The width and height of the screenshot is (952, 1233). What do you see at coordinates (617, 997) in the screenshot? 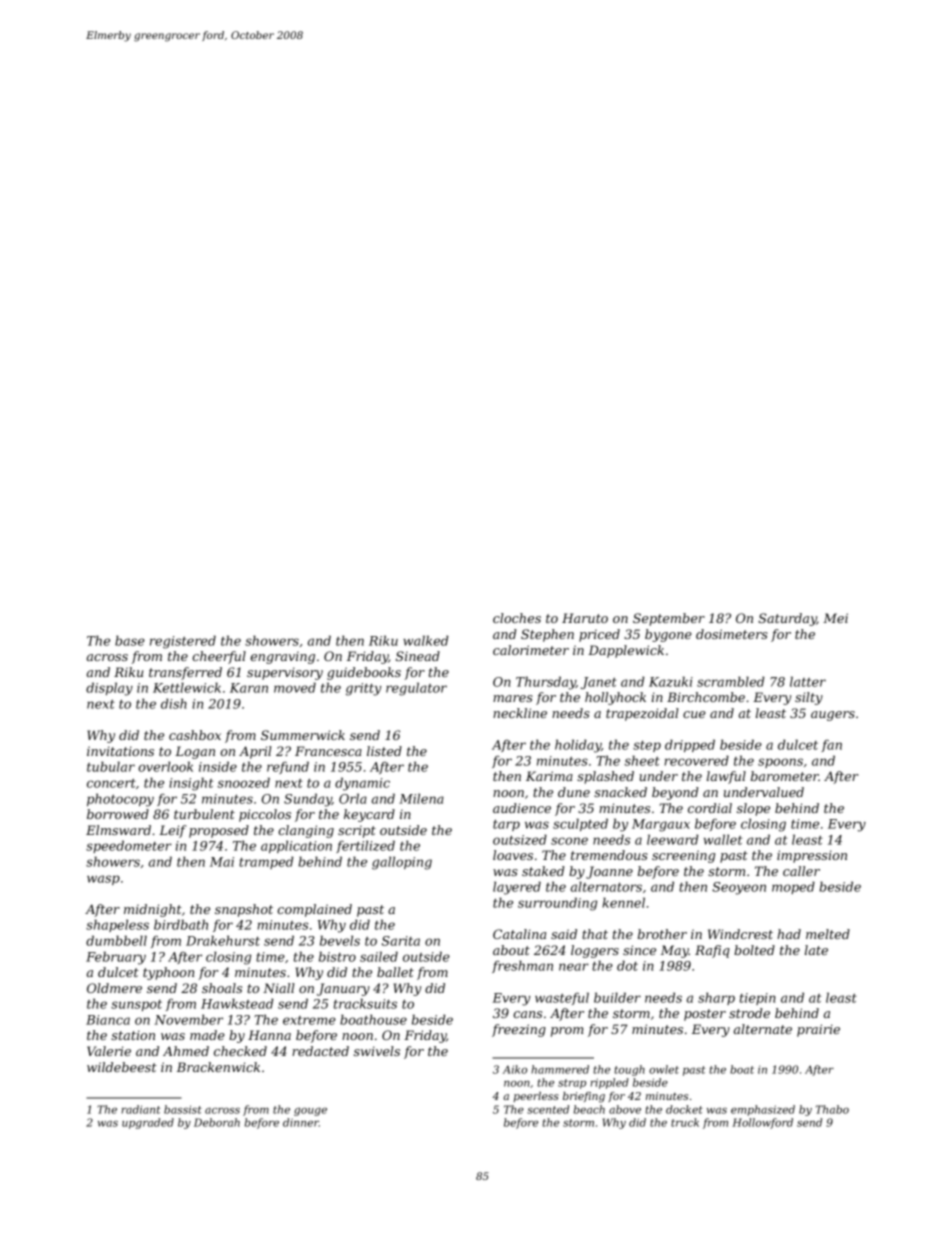
I see `builder` at bounding box center [617, 997].
